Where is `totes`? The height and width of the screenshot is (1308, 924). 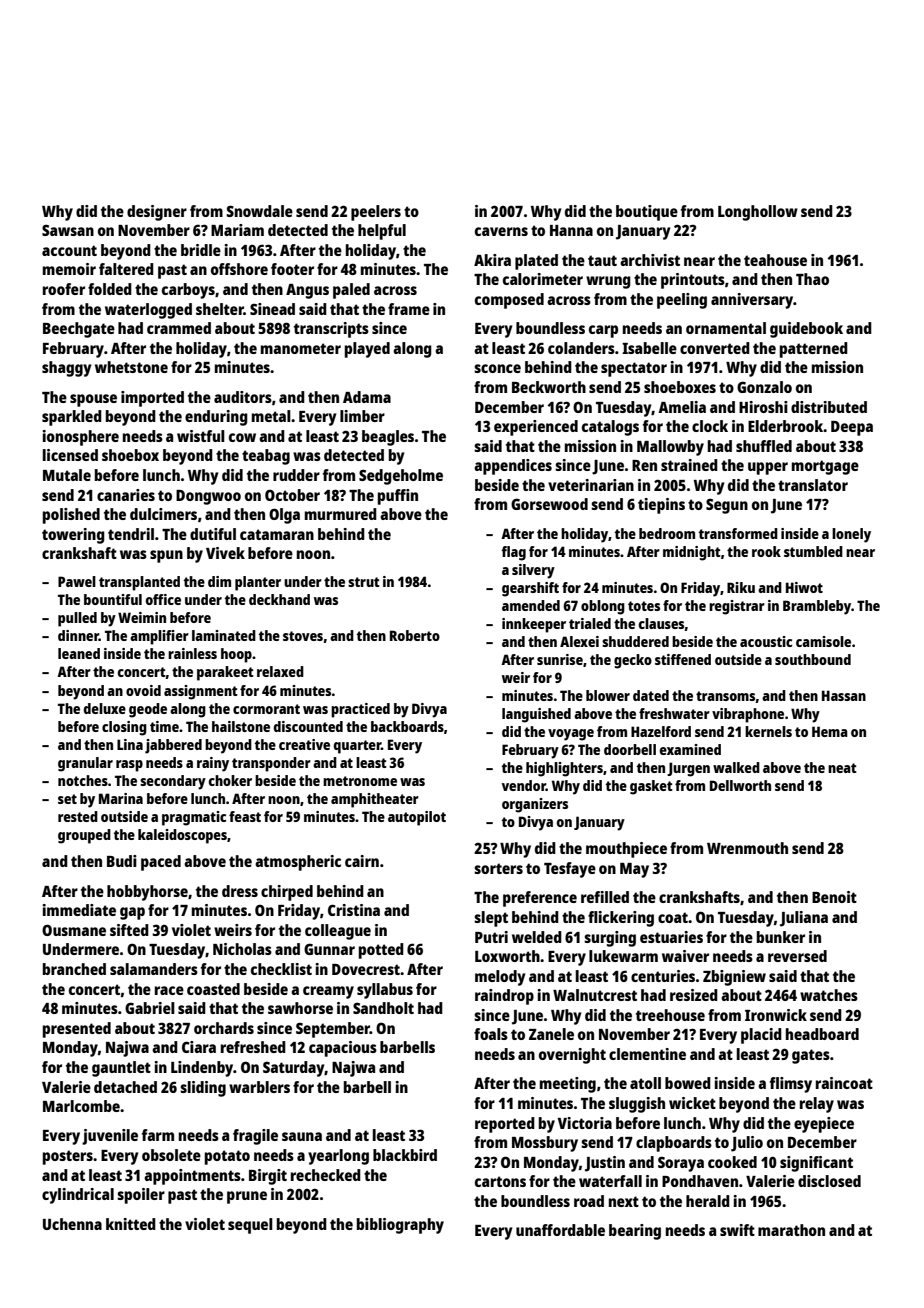
totes is located at coordinates (644, 606).
